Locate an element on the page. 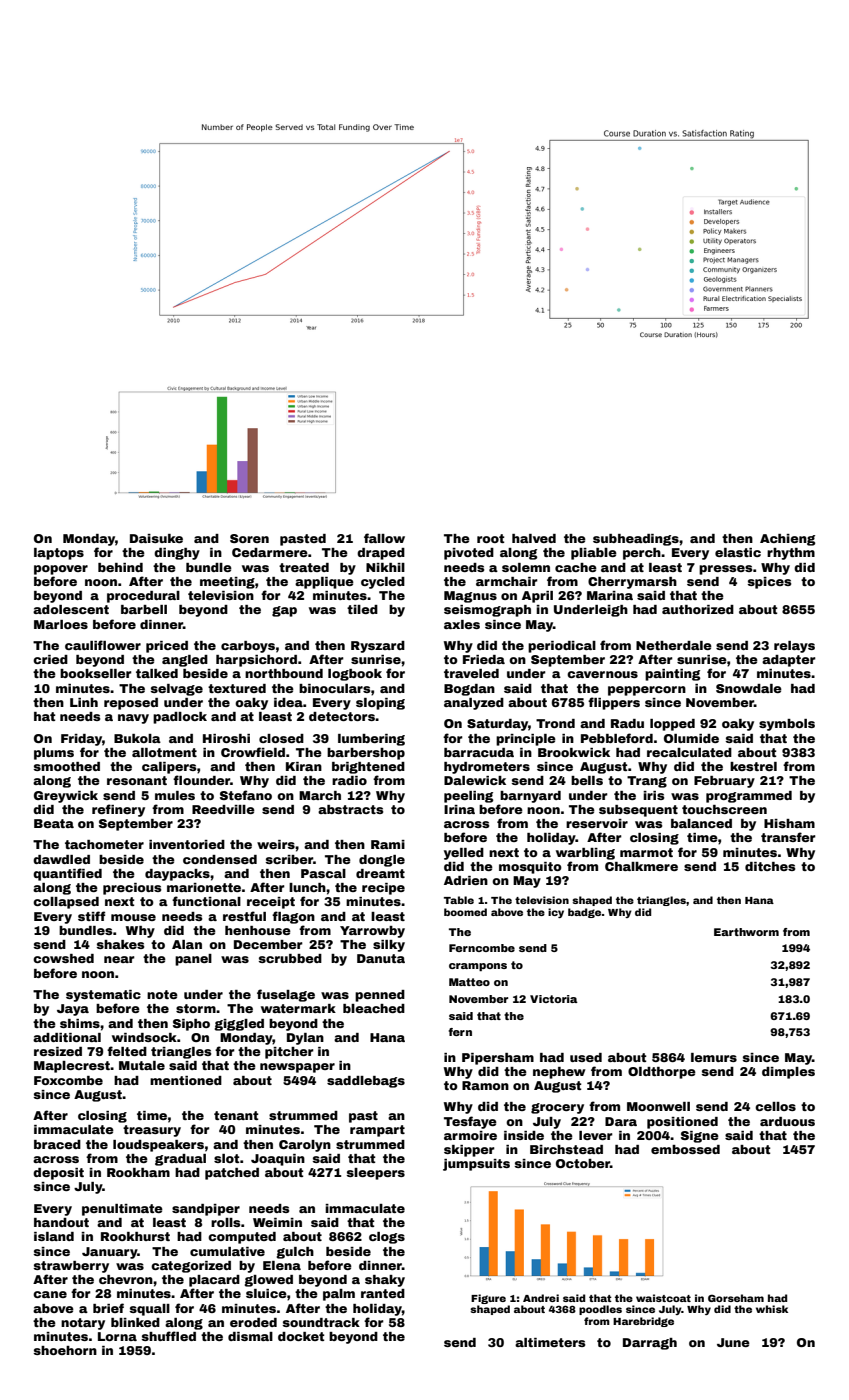  penned is located at coordinates (380, 996).
